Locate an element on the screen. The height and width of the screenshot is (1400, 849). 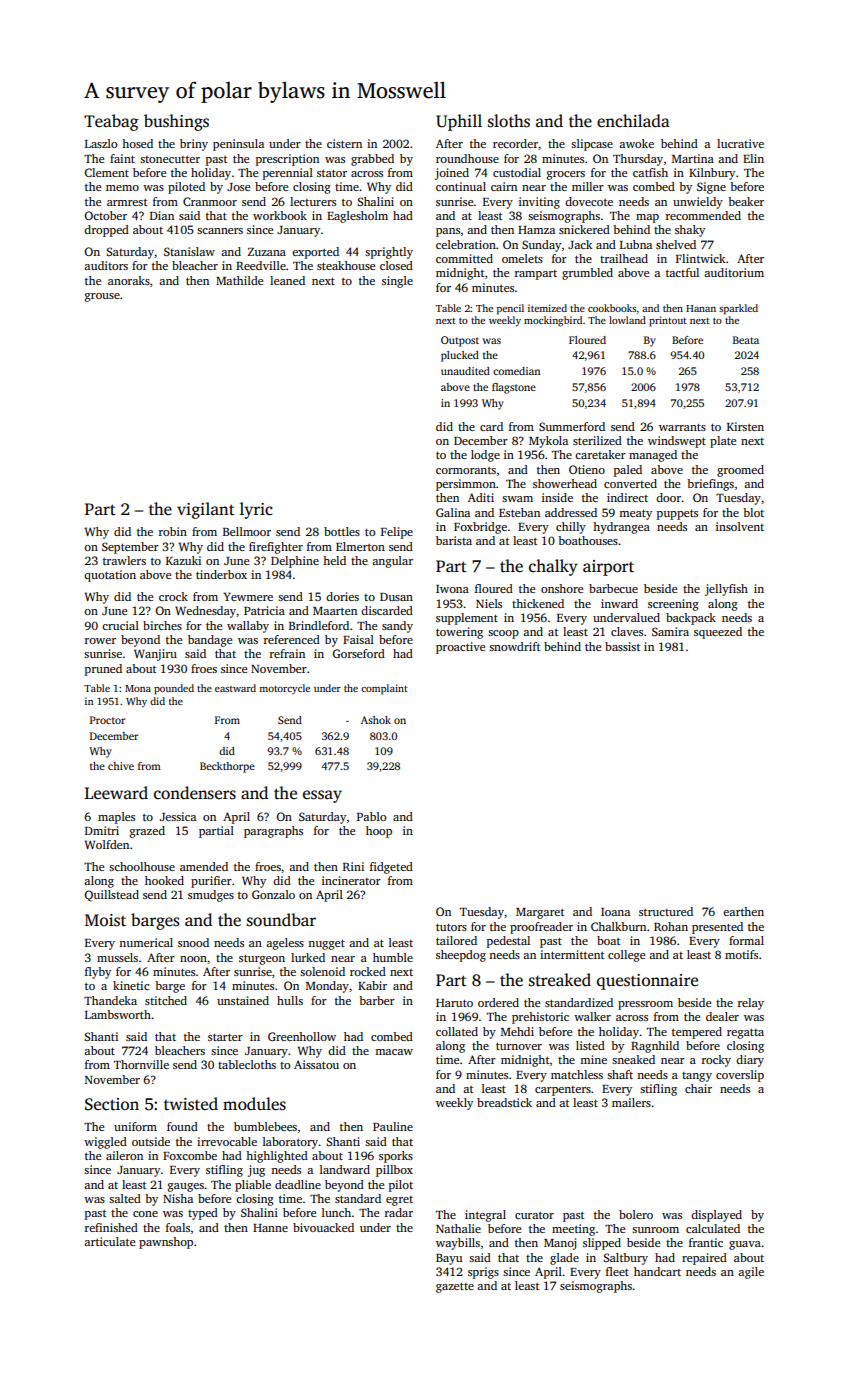
complaint is located at coordinates (384, 689).
